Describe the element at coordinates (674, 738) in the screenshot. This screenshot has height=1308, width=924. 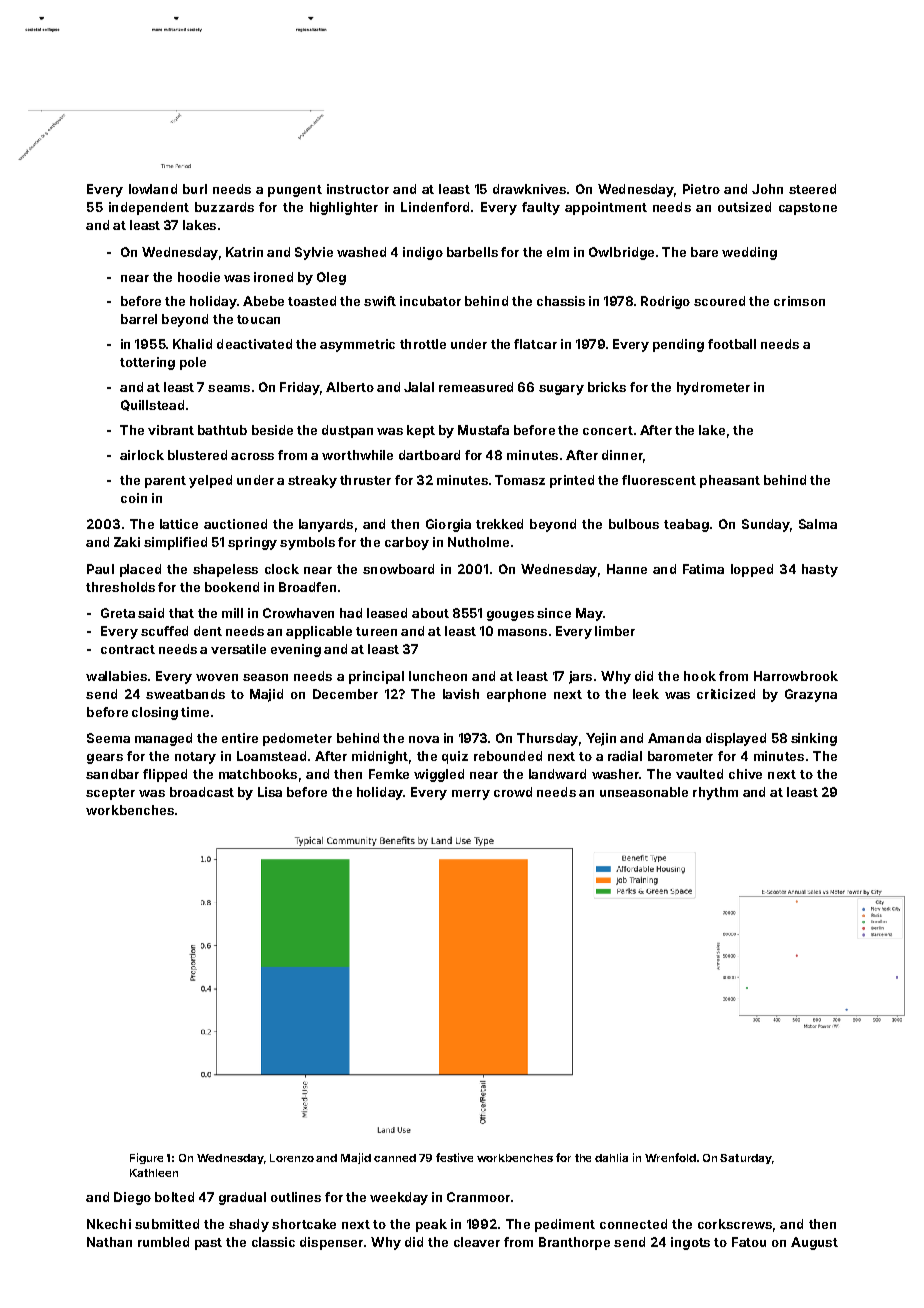
I see `Amanda` at that location.
